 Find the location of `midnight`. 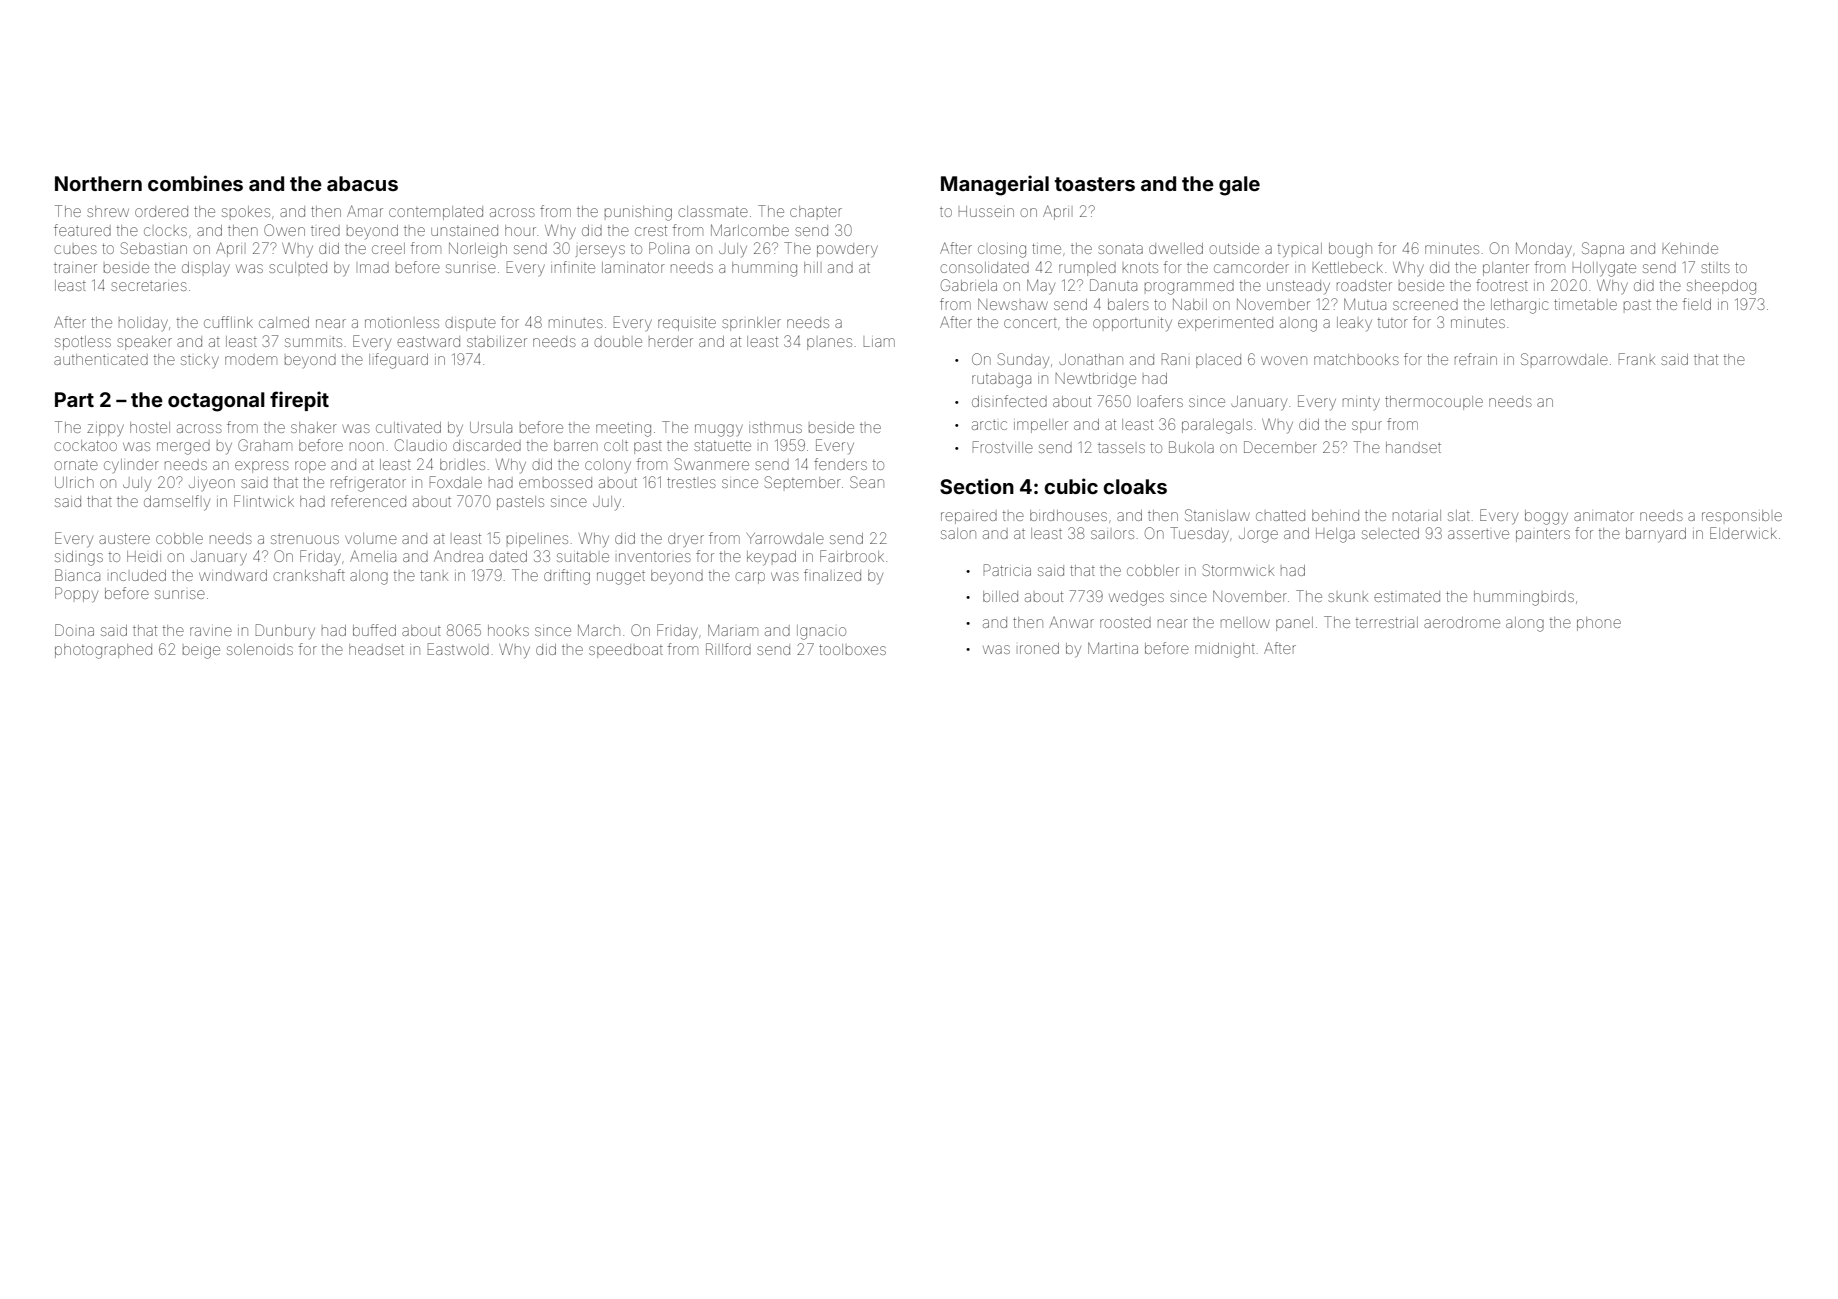

midnight is located at coordinates (1225, 650).
